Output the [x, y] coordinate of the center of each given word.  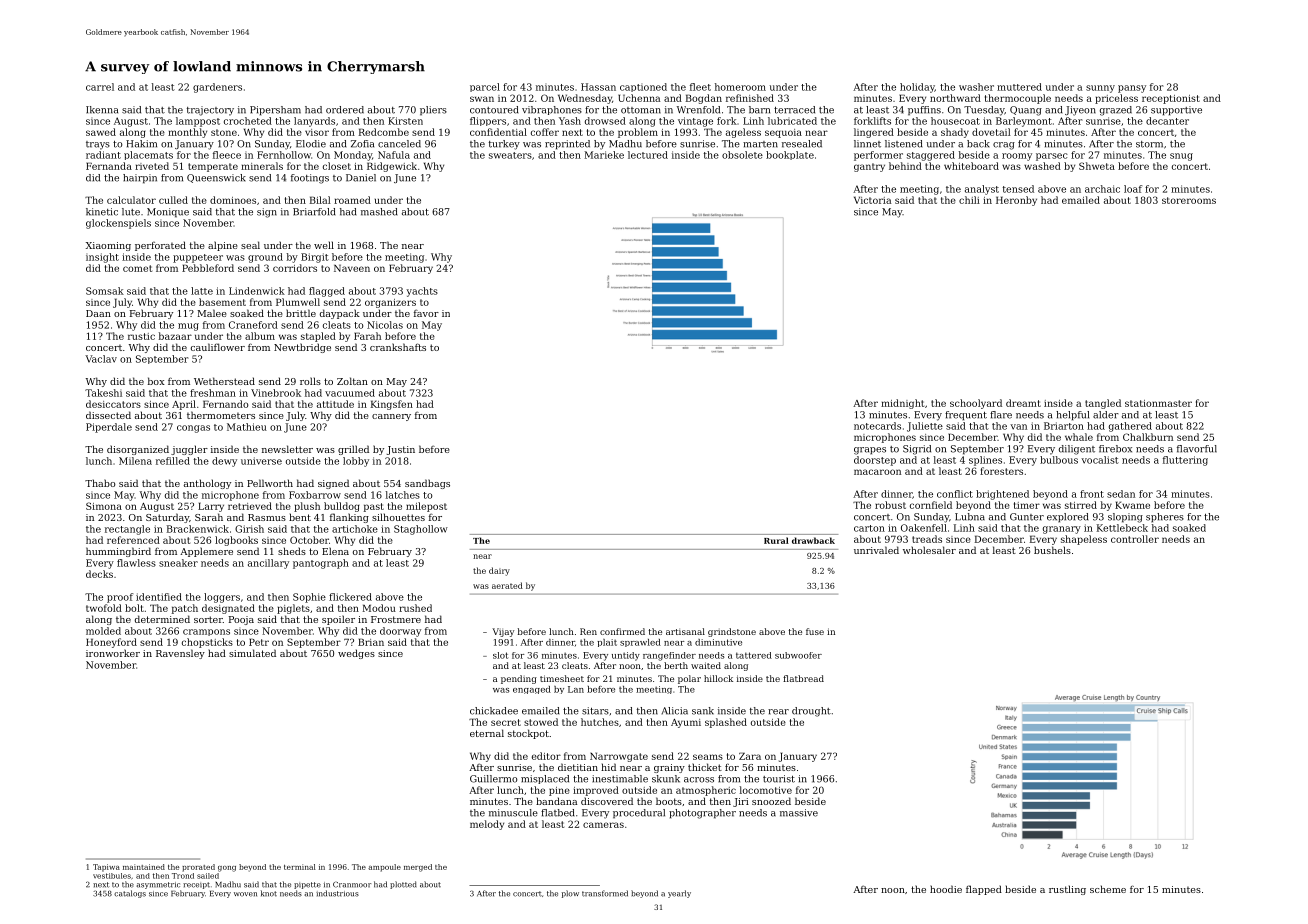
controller [1135, 539]
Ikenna [102, 110]
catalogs [130, 894]
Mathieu [247, 427]
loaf [1133, 189]
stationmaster [1158, 403]
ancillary [268, 564]
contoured [494, 110]
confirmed [622, 631]
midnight [902, 404]
